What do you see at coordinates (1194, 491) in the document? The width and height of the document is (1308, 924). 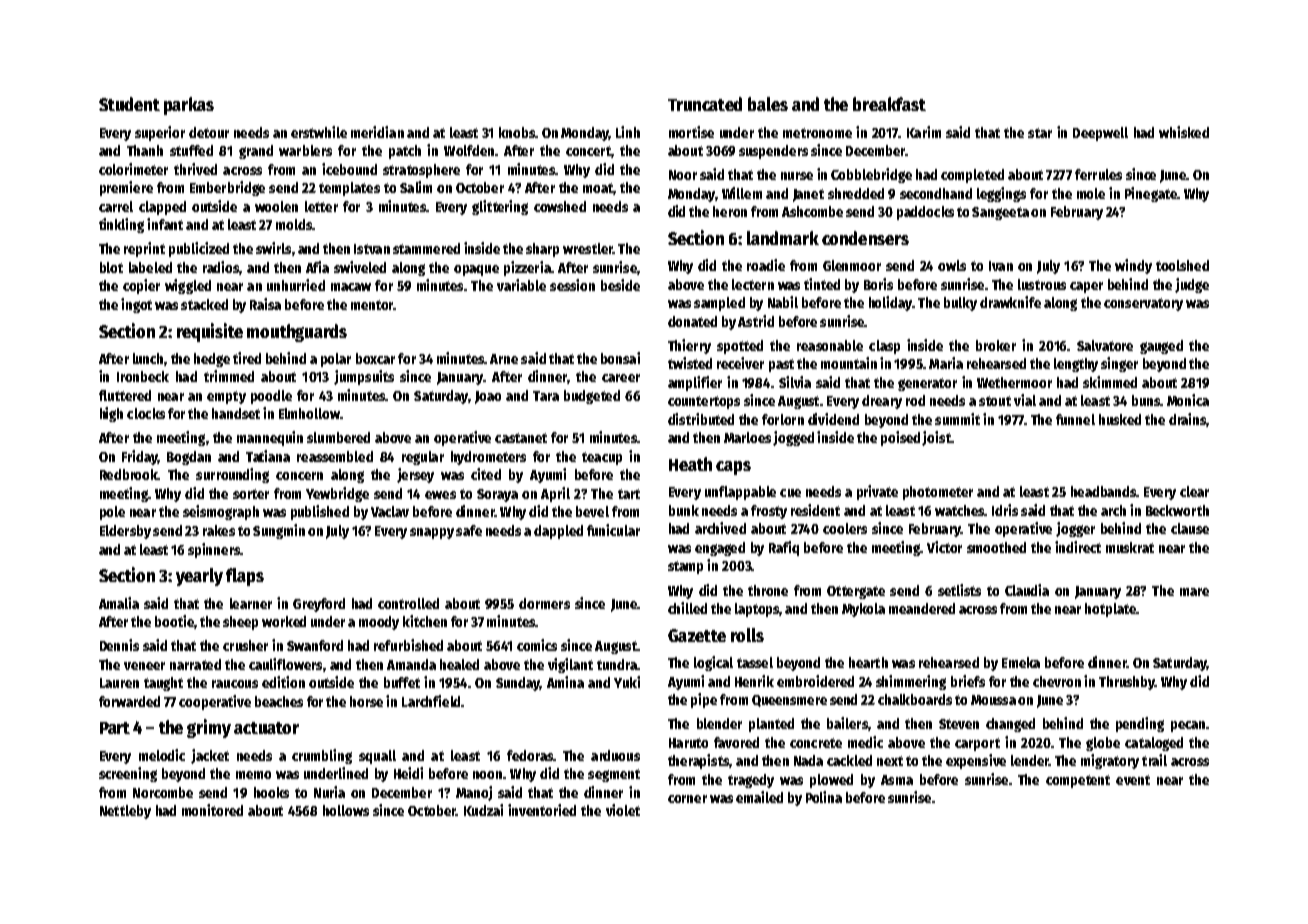 I see `clear` at bounding box center [1194, 491].
